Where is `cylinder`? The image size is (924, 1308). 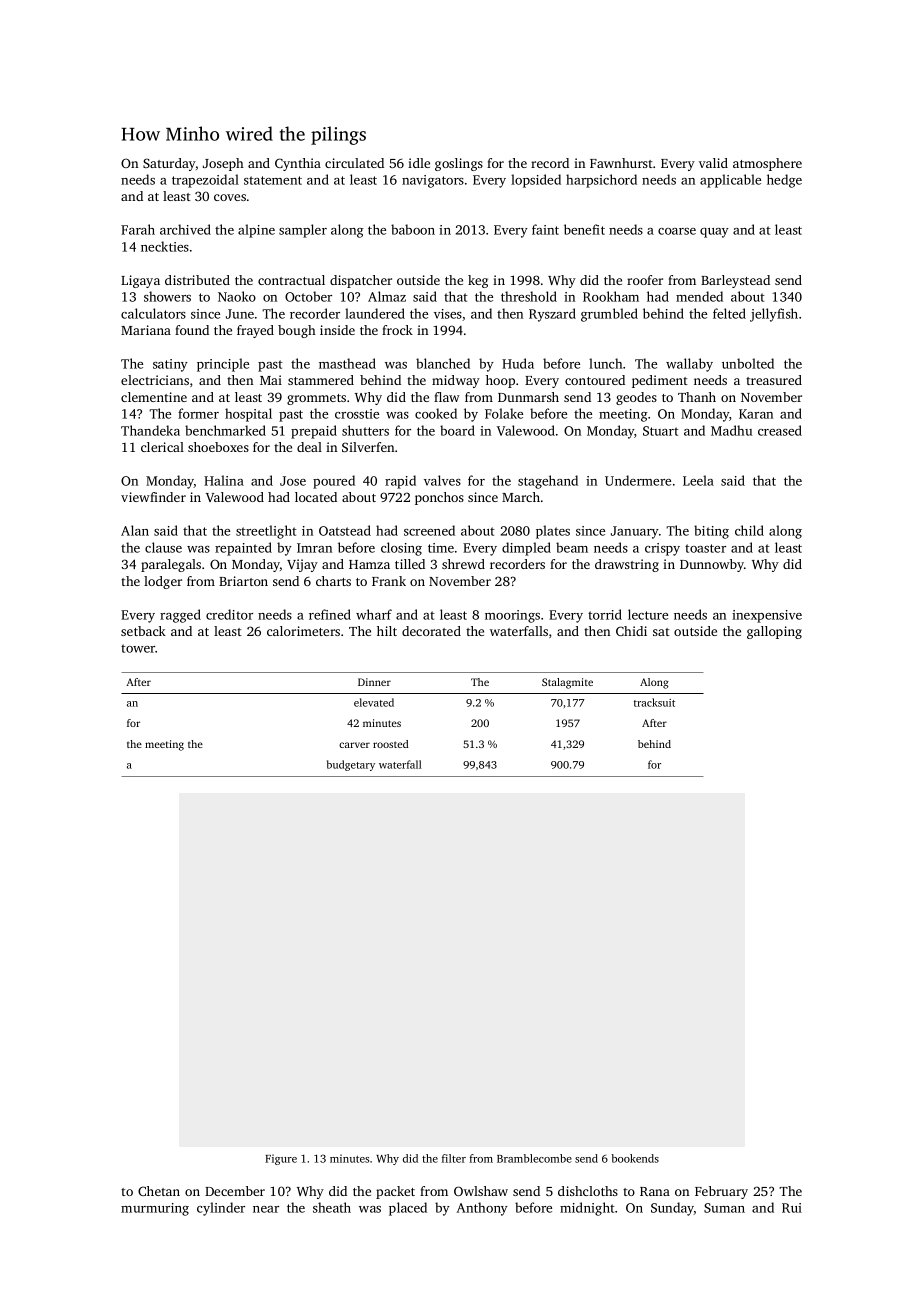
cylinder is located at coordinates (221, 1209).
